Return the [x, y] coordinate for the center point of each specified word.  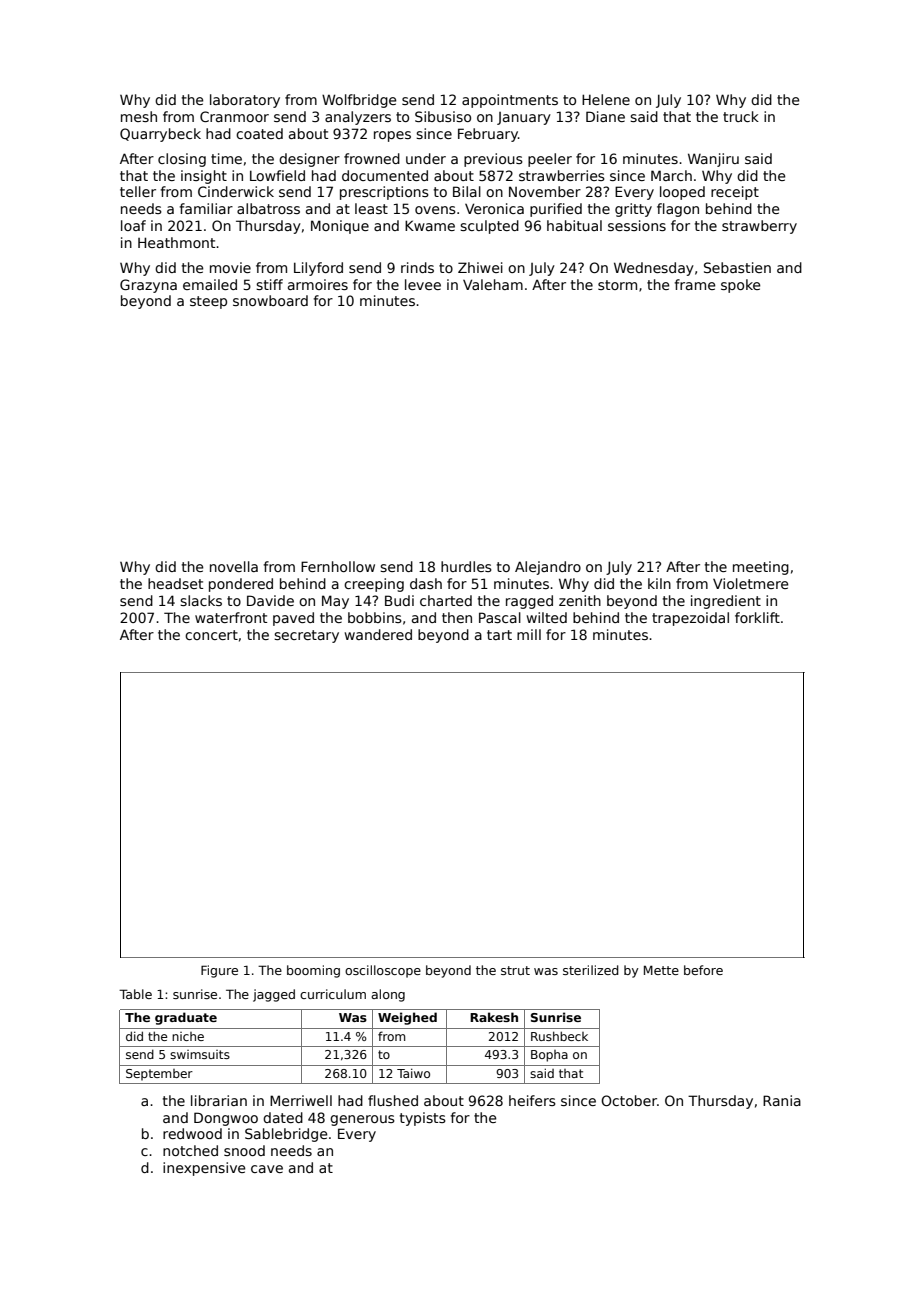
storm [617, 285]
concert [211, 635]
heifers [532, 1100]
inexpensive [204, 1169]
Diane [605, 116]
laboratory [245, 101]
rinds [417, 267]
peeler [550, 160]
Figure [219, 971]
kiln [659, 583]
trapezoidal [690, 619]
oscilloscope [383, 971]
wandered [378, 634]
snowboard [270, 300]
